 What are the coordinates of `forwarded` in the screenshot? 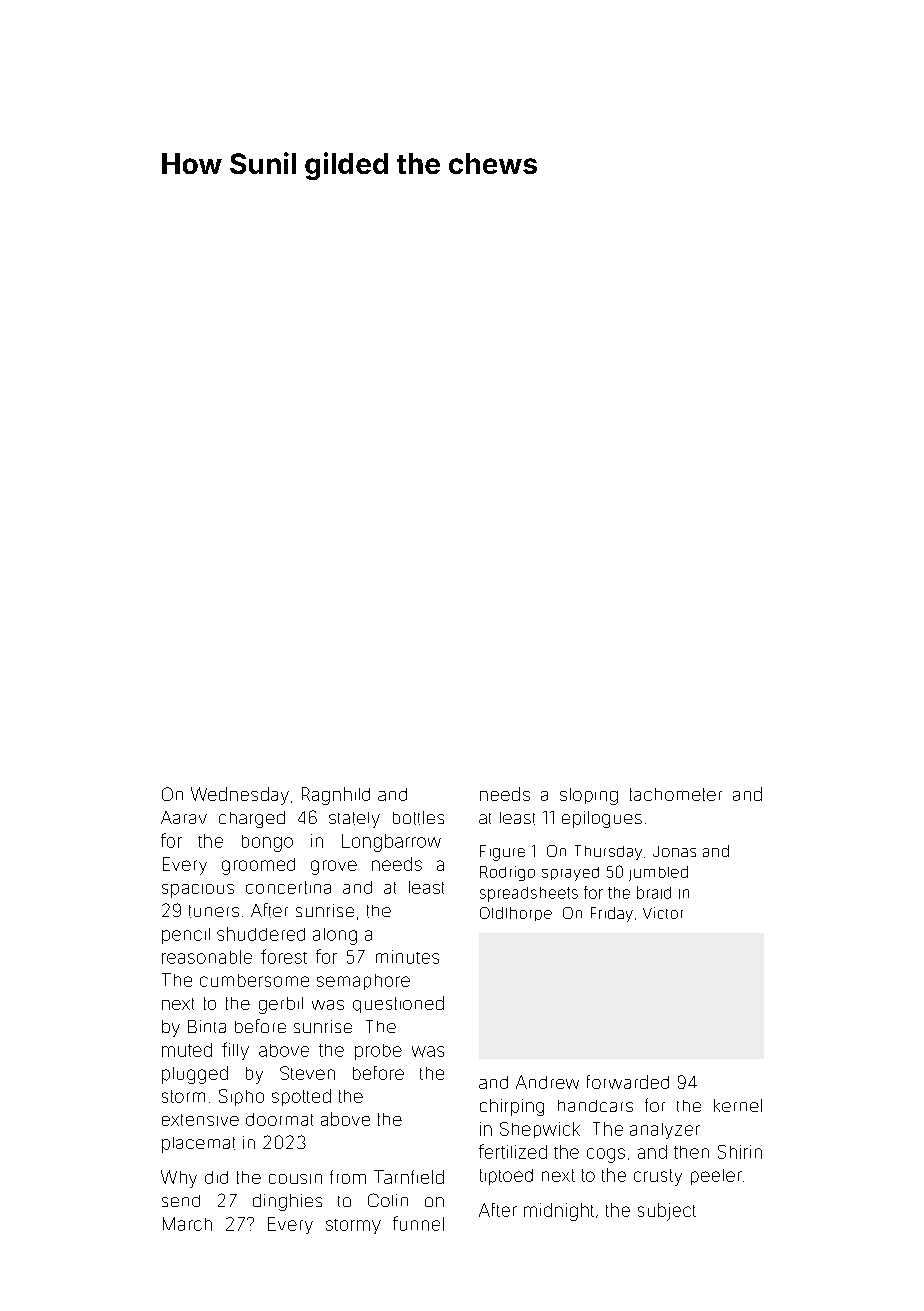 It's located at (628, 1082).
